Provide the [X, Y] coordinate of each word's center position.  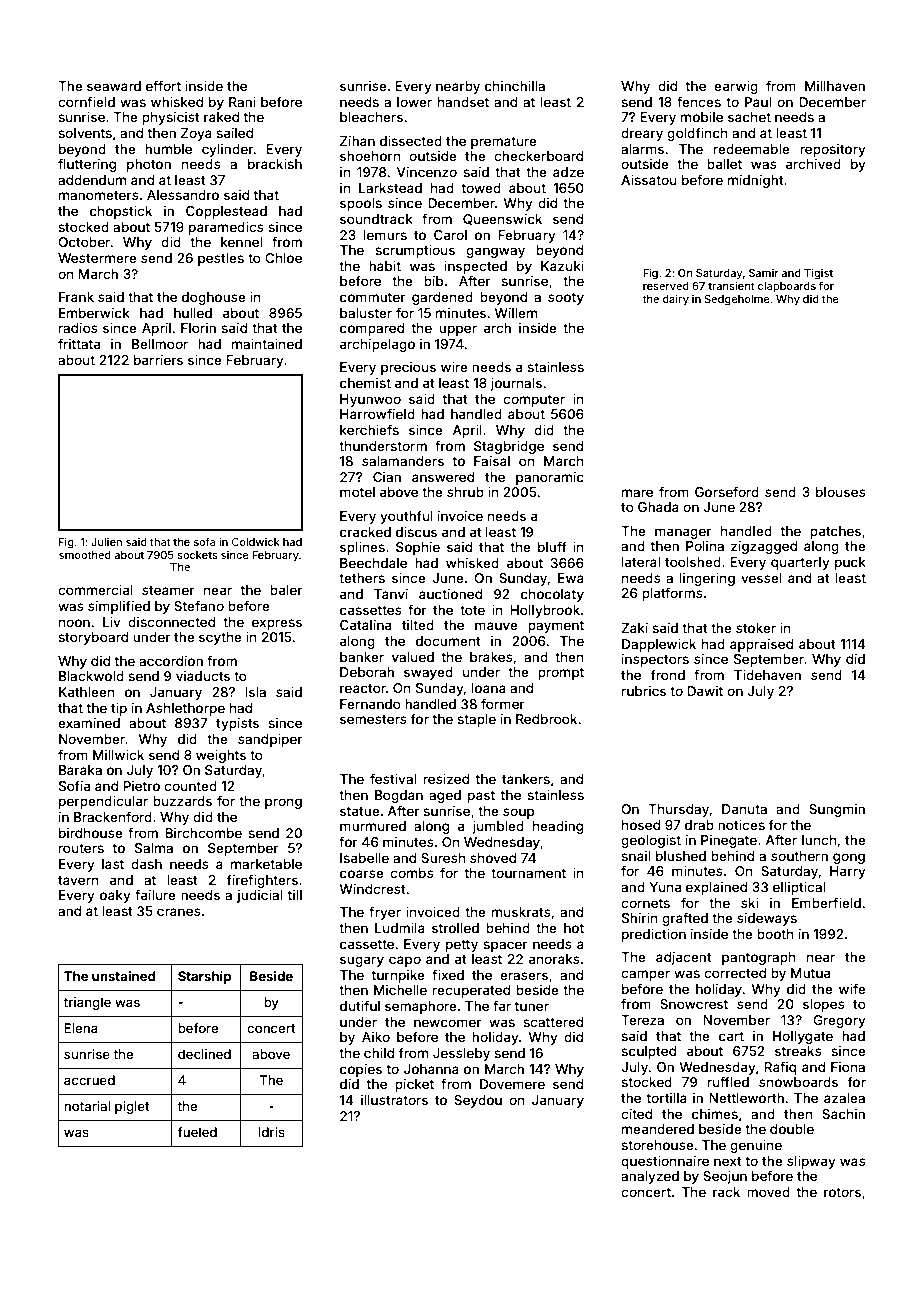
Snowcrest [694, 1004]
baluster [366, 313]
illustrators [394, 1100]
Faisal [492, 461]
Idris [271, 1132]
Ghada [658, 507]
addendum [92, 180]
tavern [78, 880]
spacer [505, 946]
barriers [158, 360]
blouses [841, 492]
